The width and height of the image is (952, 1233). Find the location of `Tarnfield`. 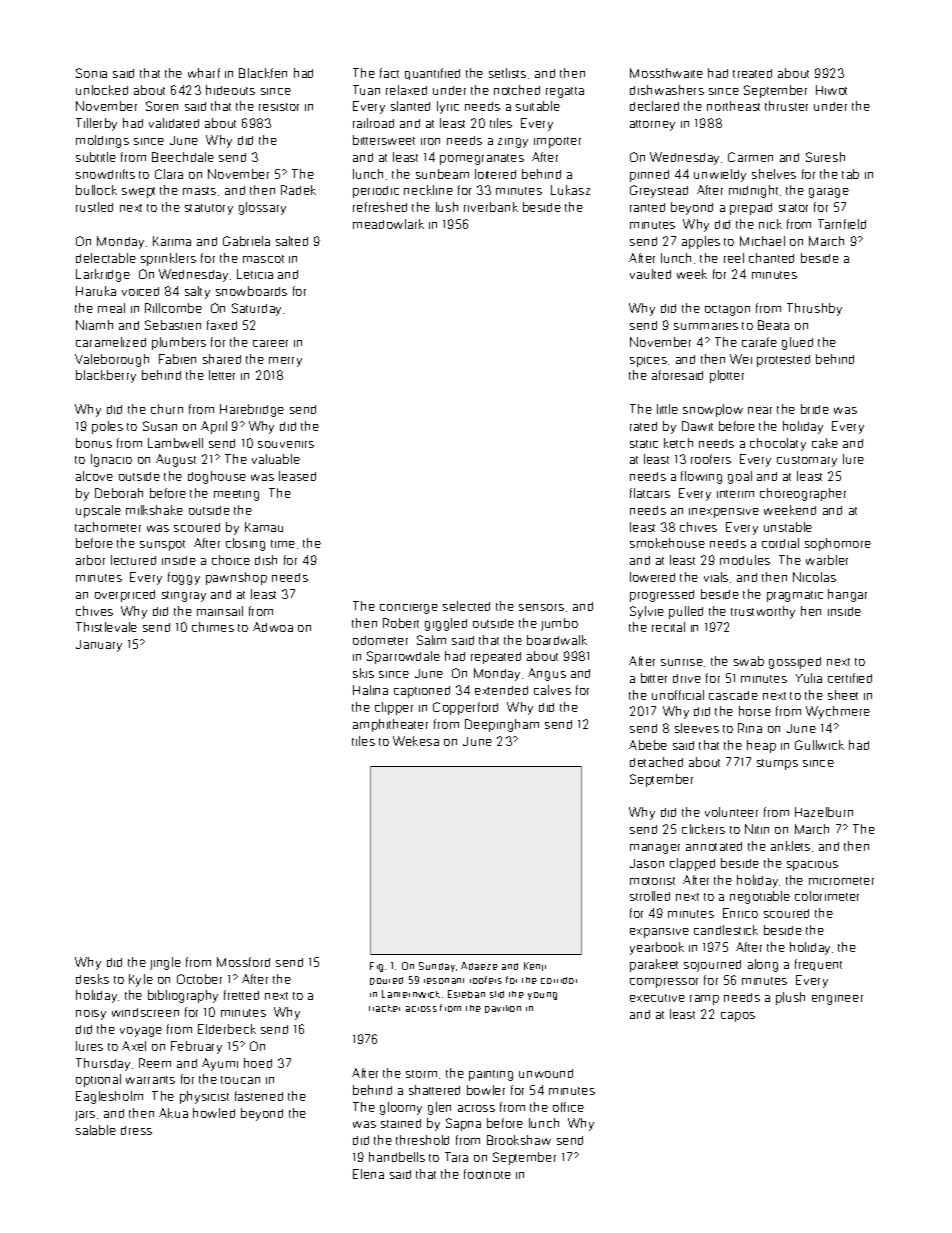

Tarnfield is located at coordinates (842, 224).
